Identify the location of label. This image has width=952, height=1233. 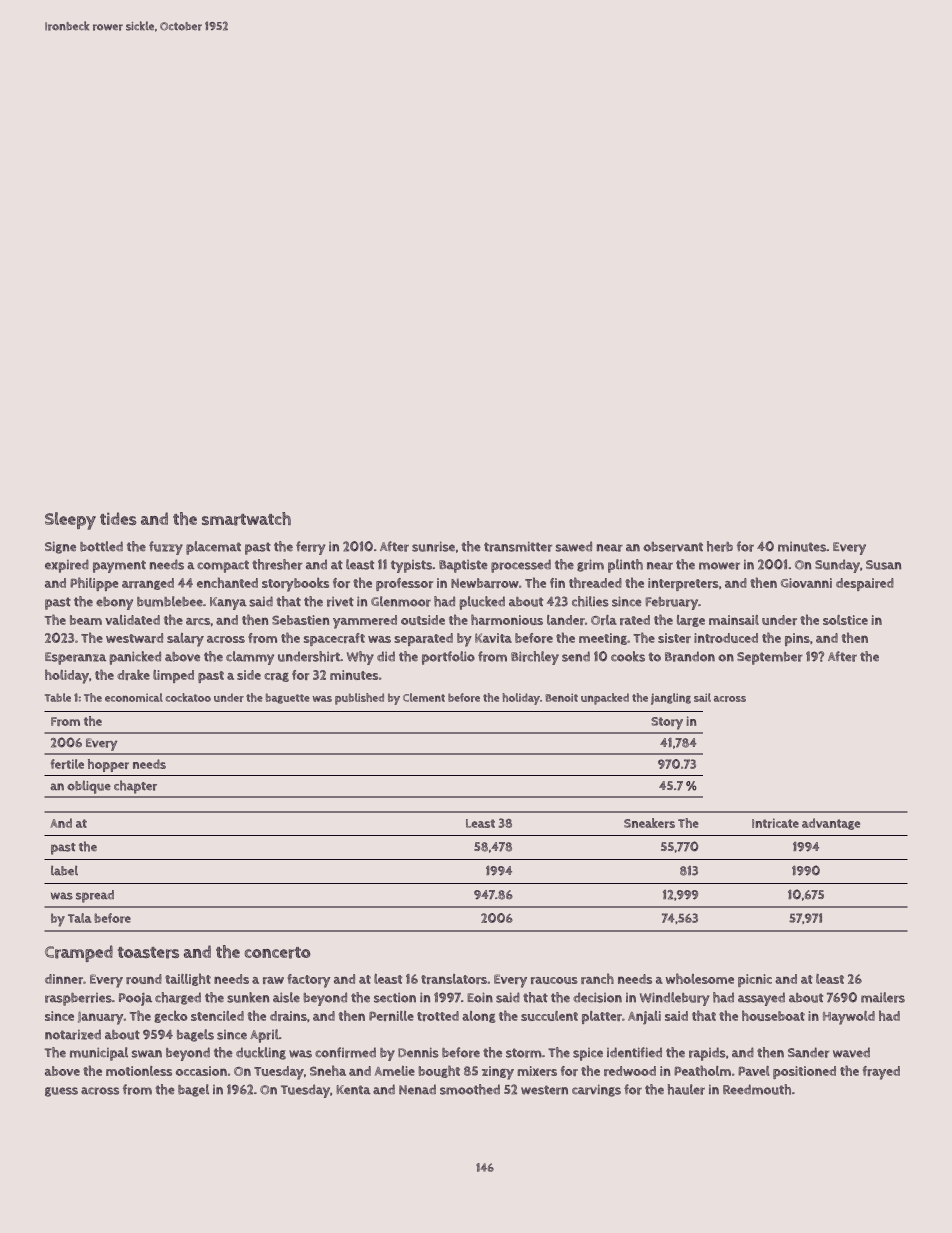
(64, 871).
